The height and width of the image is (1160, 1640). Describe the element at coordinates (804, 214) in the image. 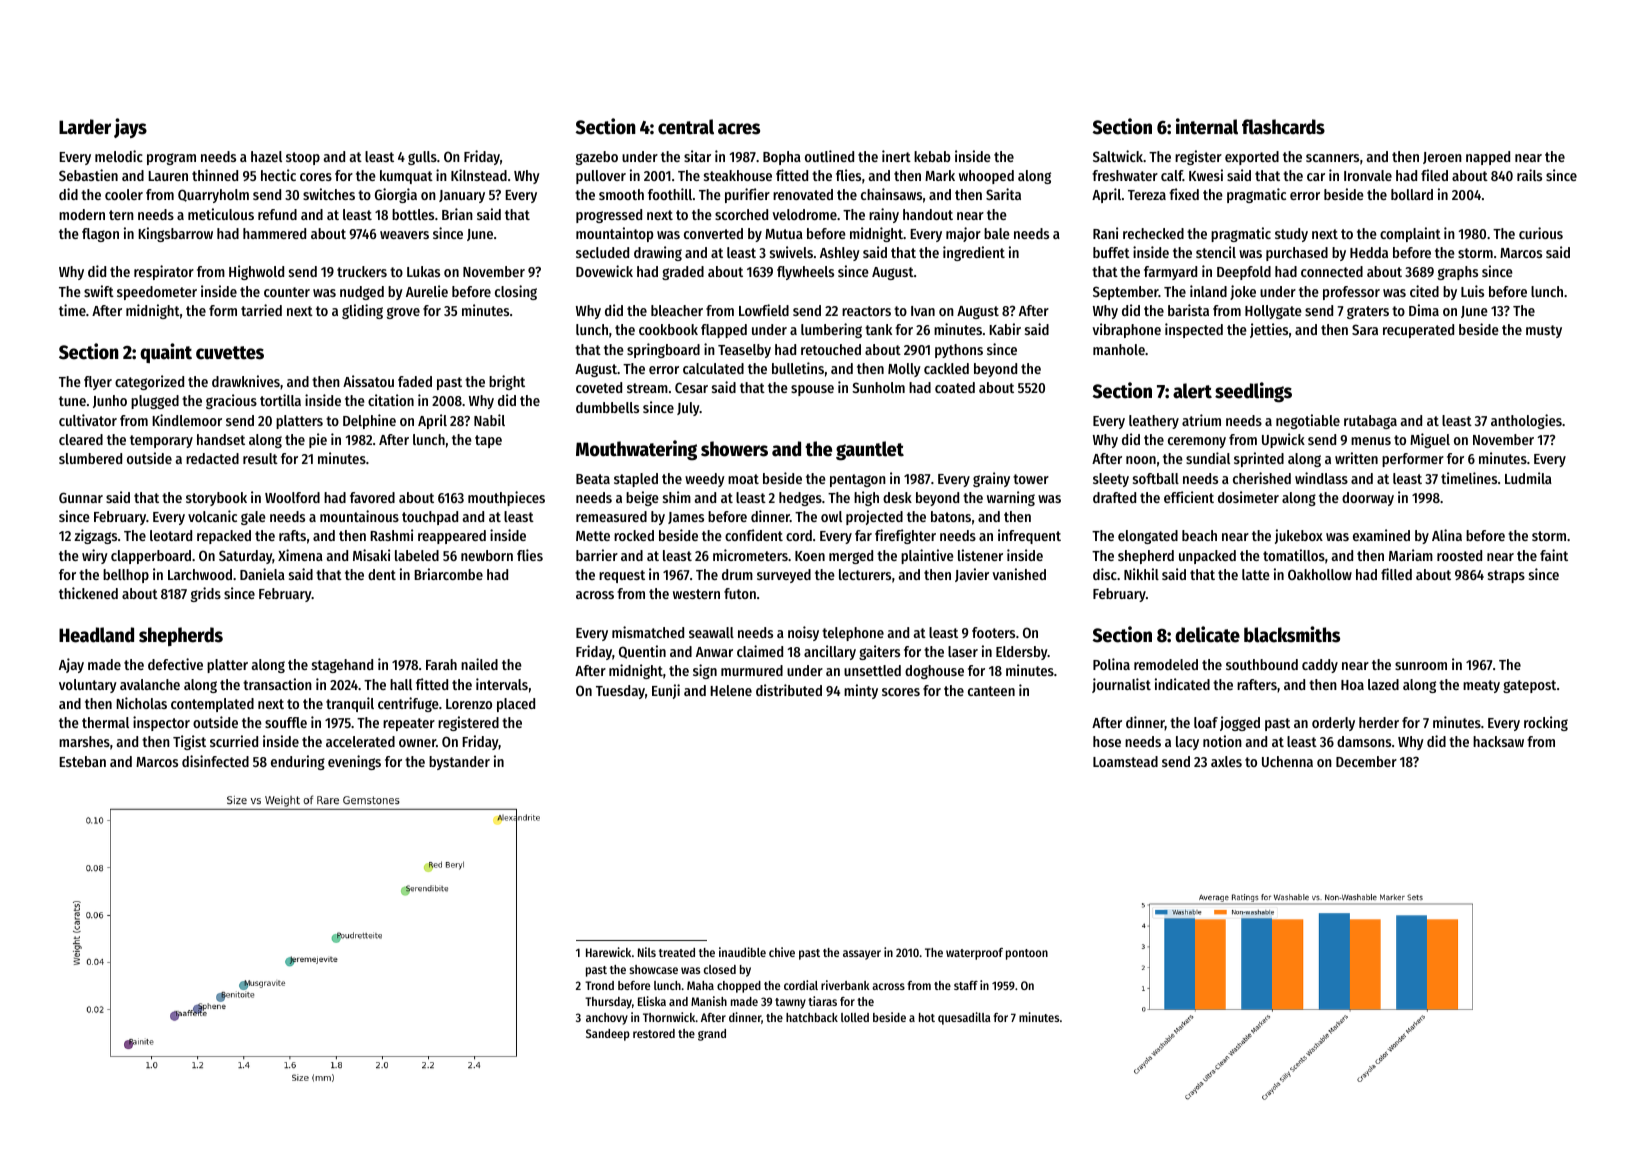

I see `velodrome` at that location.
